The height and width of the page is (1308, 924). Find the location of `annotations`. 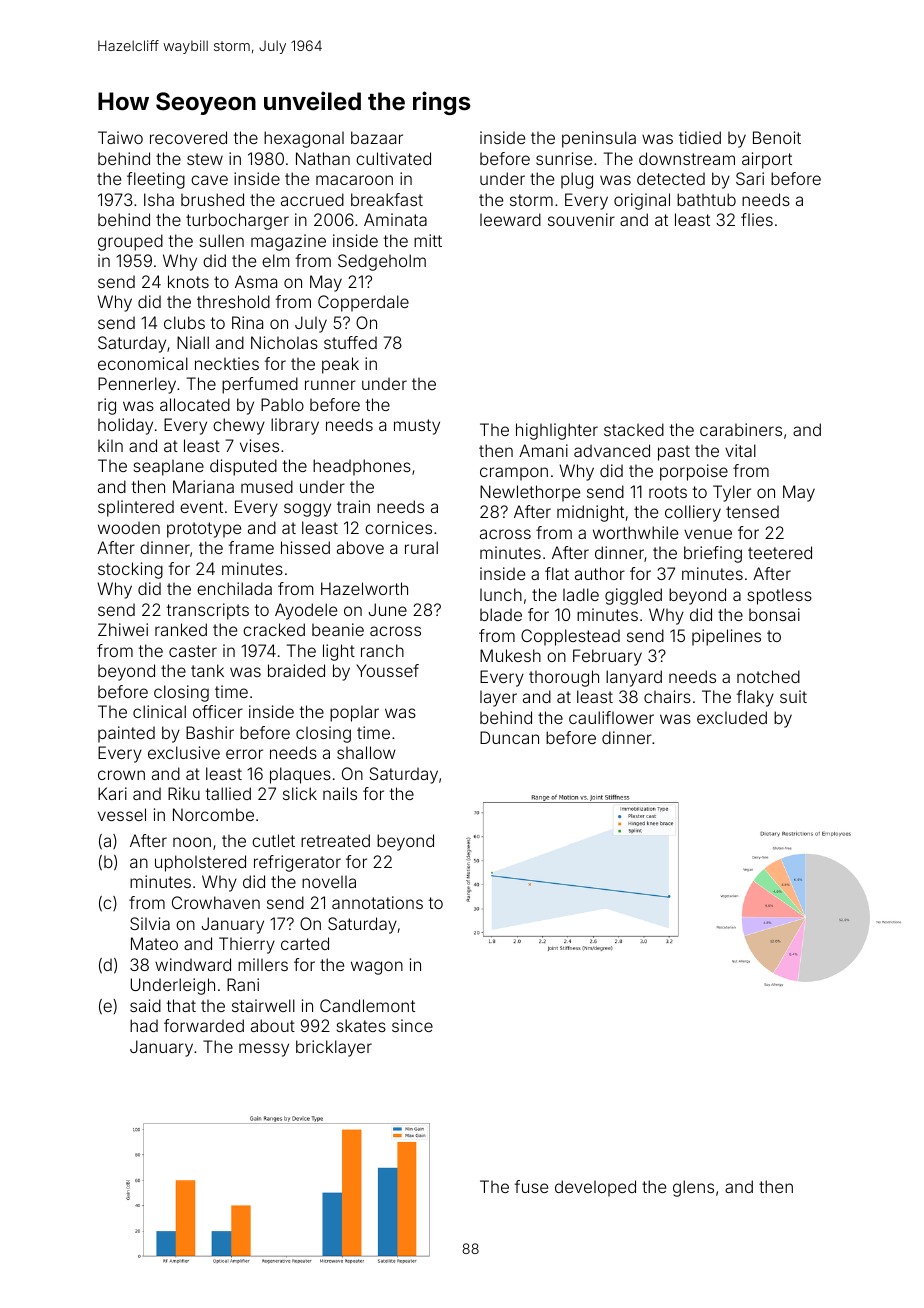

annotations is located at coordinates (377, 902).
